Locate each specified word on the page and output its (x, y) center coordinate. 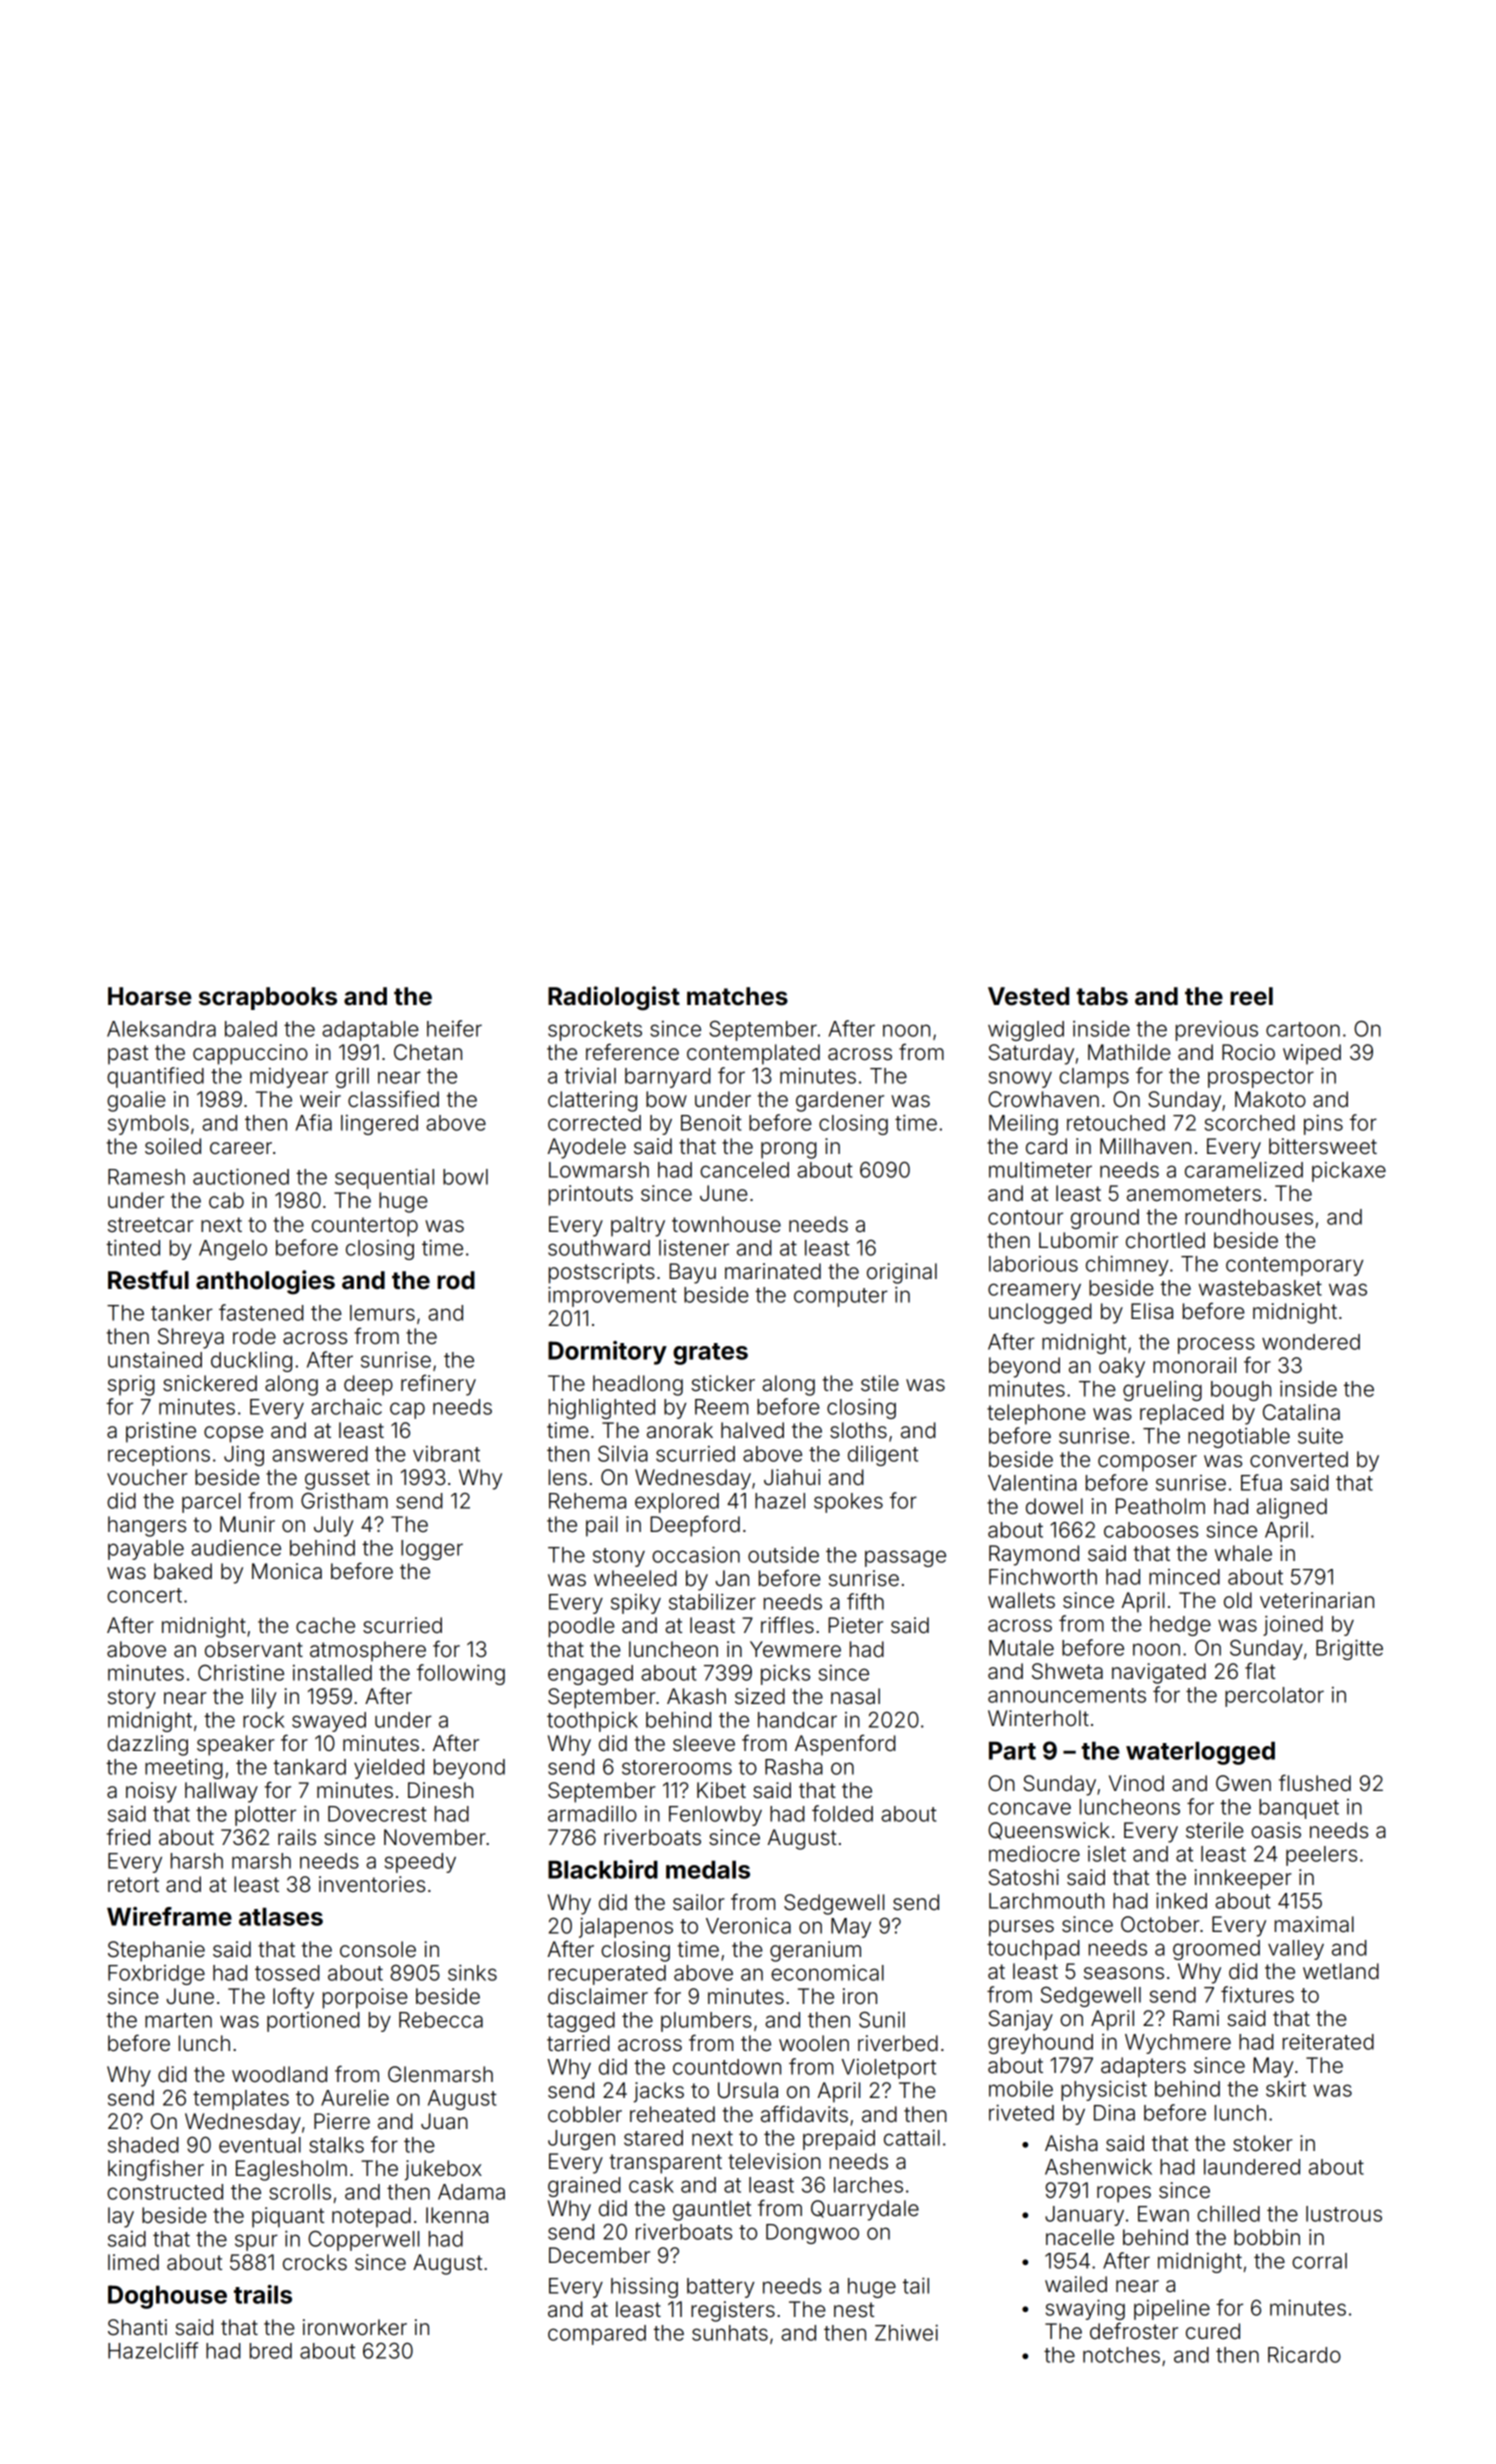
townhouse (726, 1224)
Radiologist (614, 998)
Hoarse (150, 996)
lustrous (1344, 2214)
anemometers (1194, 1194)
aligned (1292, 1508)
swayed (329, 1722)
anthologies (265, 1282)
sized (760, 1696)
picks (785, 1674)
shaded (143, 2145)
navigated (1159, 1673)
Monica (287, 1571)
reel (1251, 996)
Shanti (137, 2327)
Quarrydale (865, 2210)
